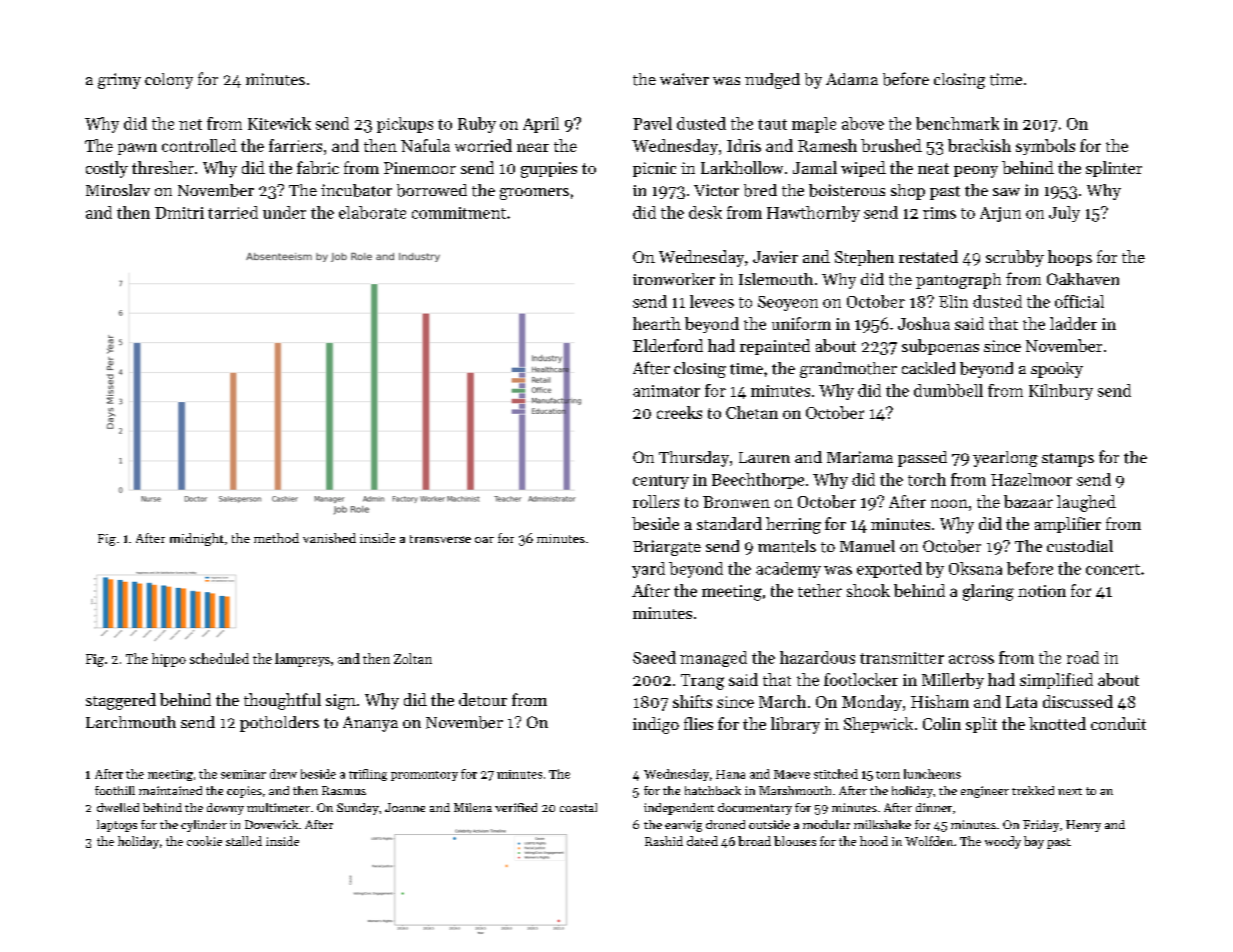  Describe the element at coordinates (179, 213) in the image. I see `Dmitri` at that location.
